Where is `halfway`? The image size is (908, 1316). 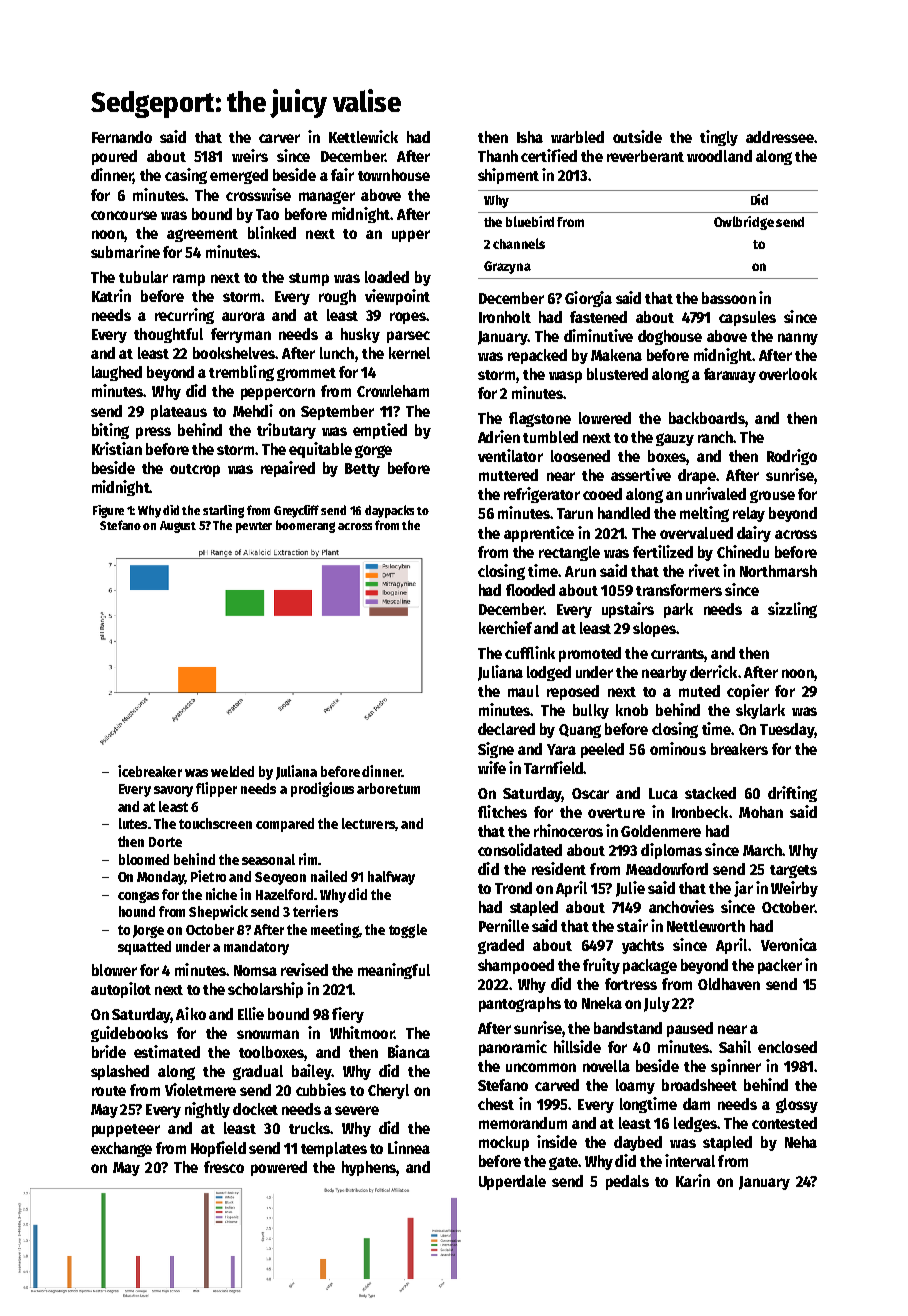
halfway is located at coordinates (391, 878).
